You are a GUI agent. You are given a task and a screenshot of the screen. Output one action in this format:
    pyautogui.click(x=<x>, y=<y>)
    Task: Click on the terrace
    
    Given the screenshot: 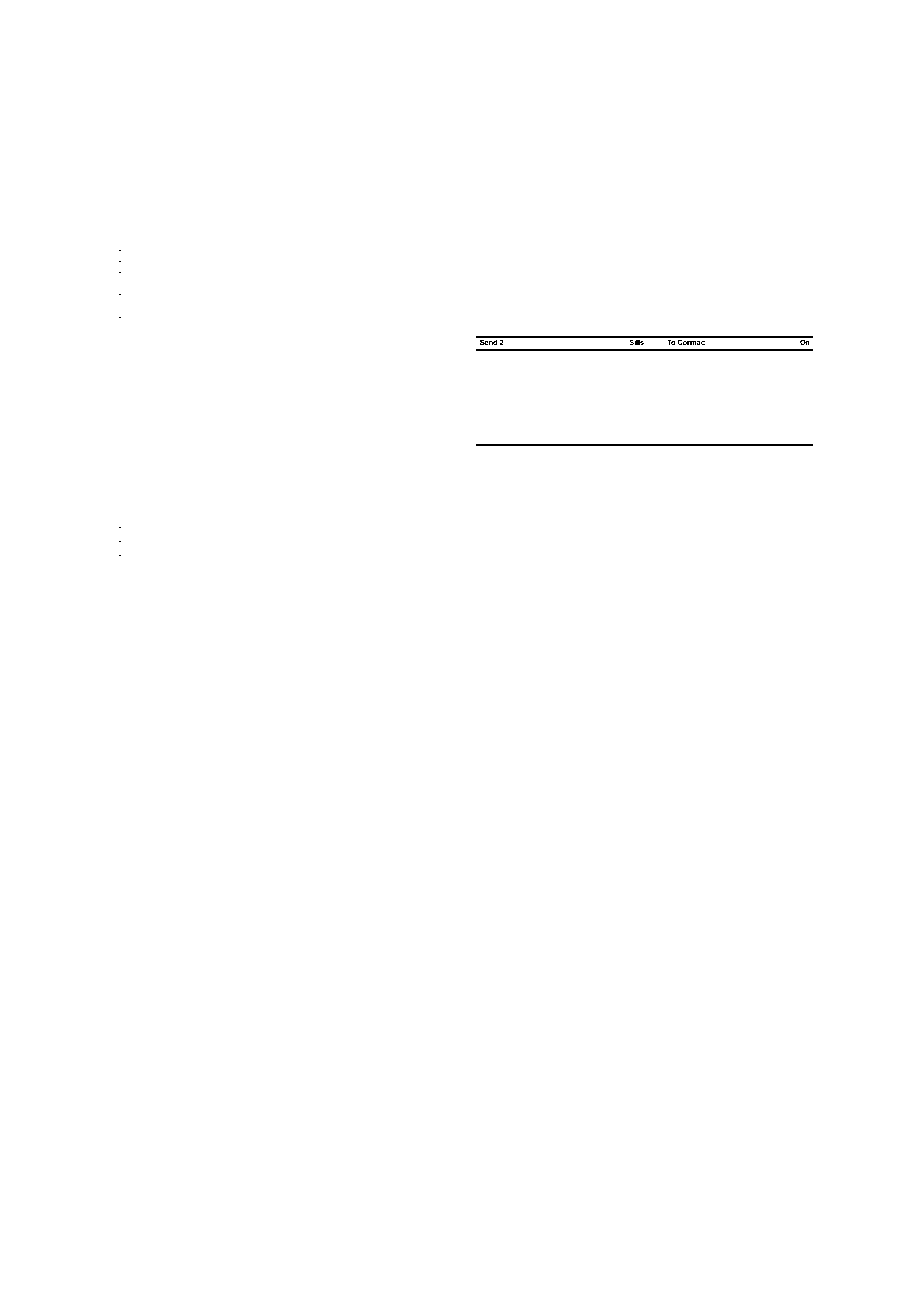 What is the action you would take?
    pyautogui.click(x=788, y=495)
